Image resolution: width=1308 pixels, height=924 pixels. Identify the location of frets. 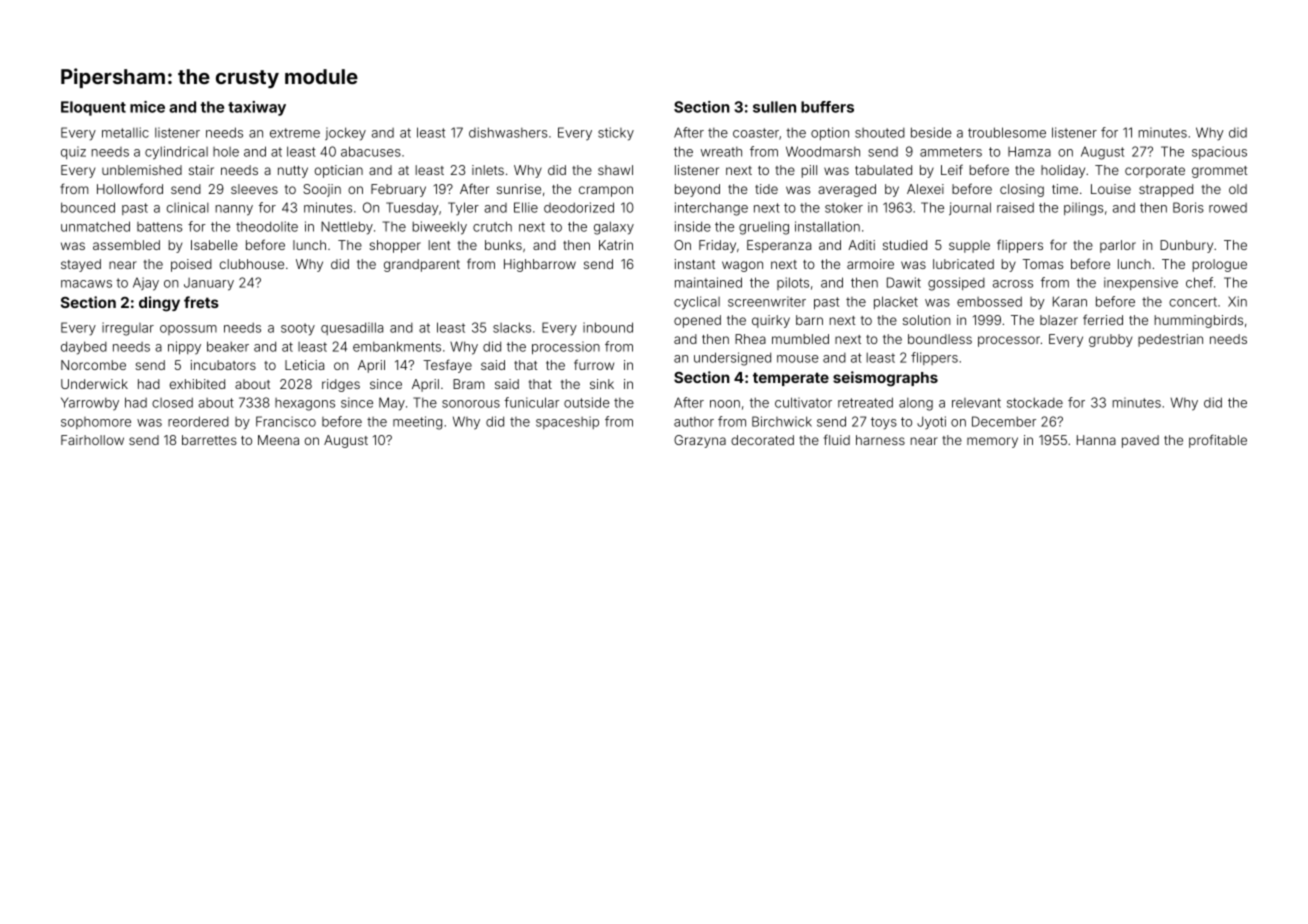
(201, 302).
